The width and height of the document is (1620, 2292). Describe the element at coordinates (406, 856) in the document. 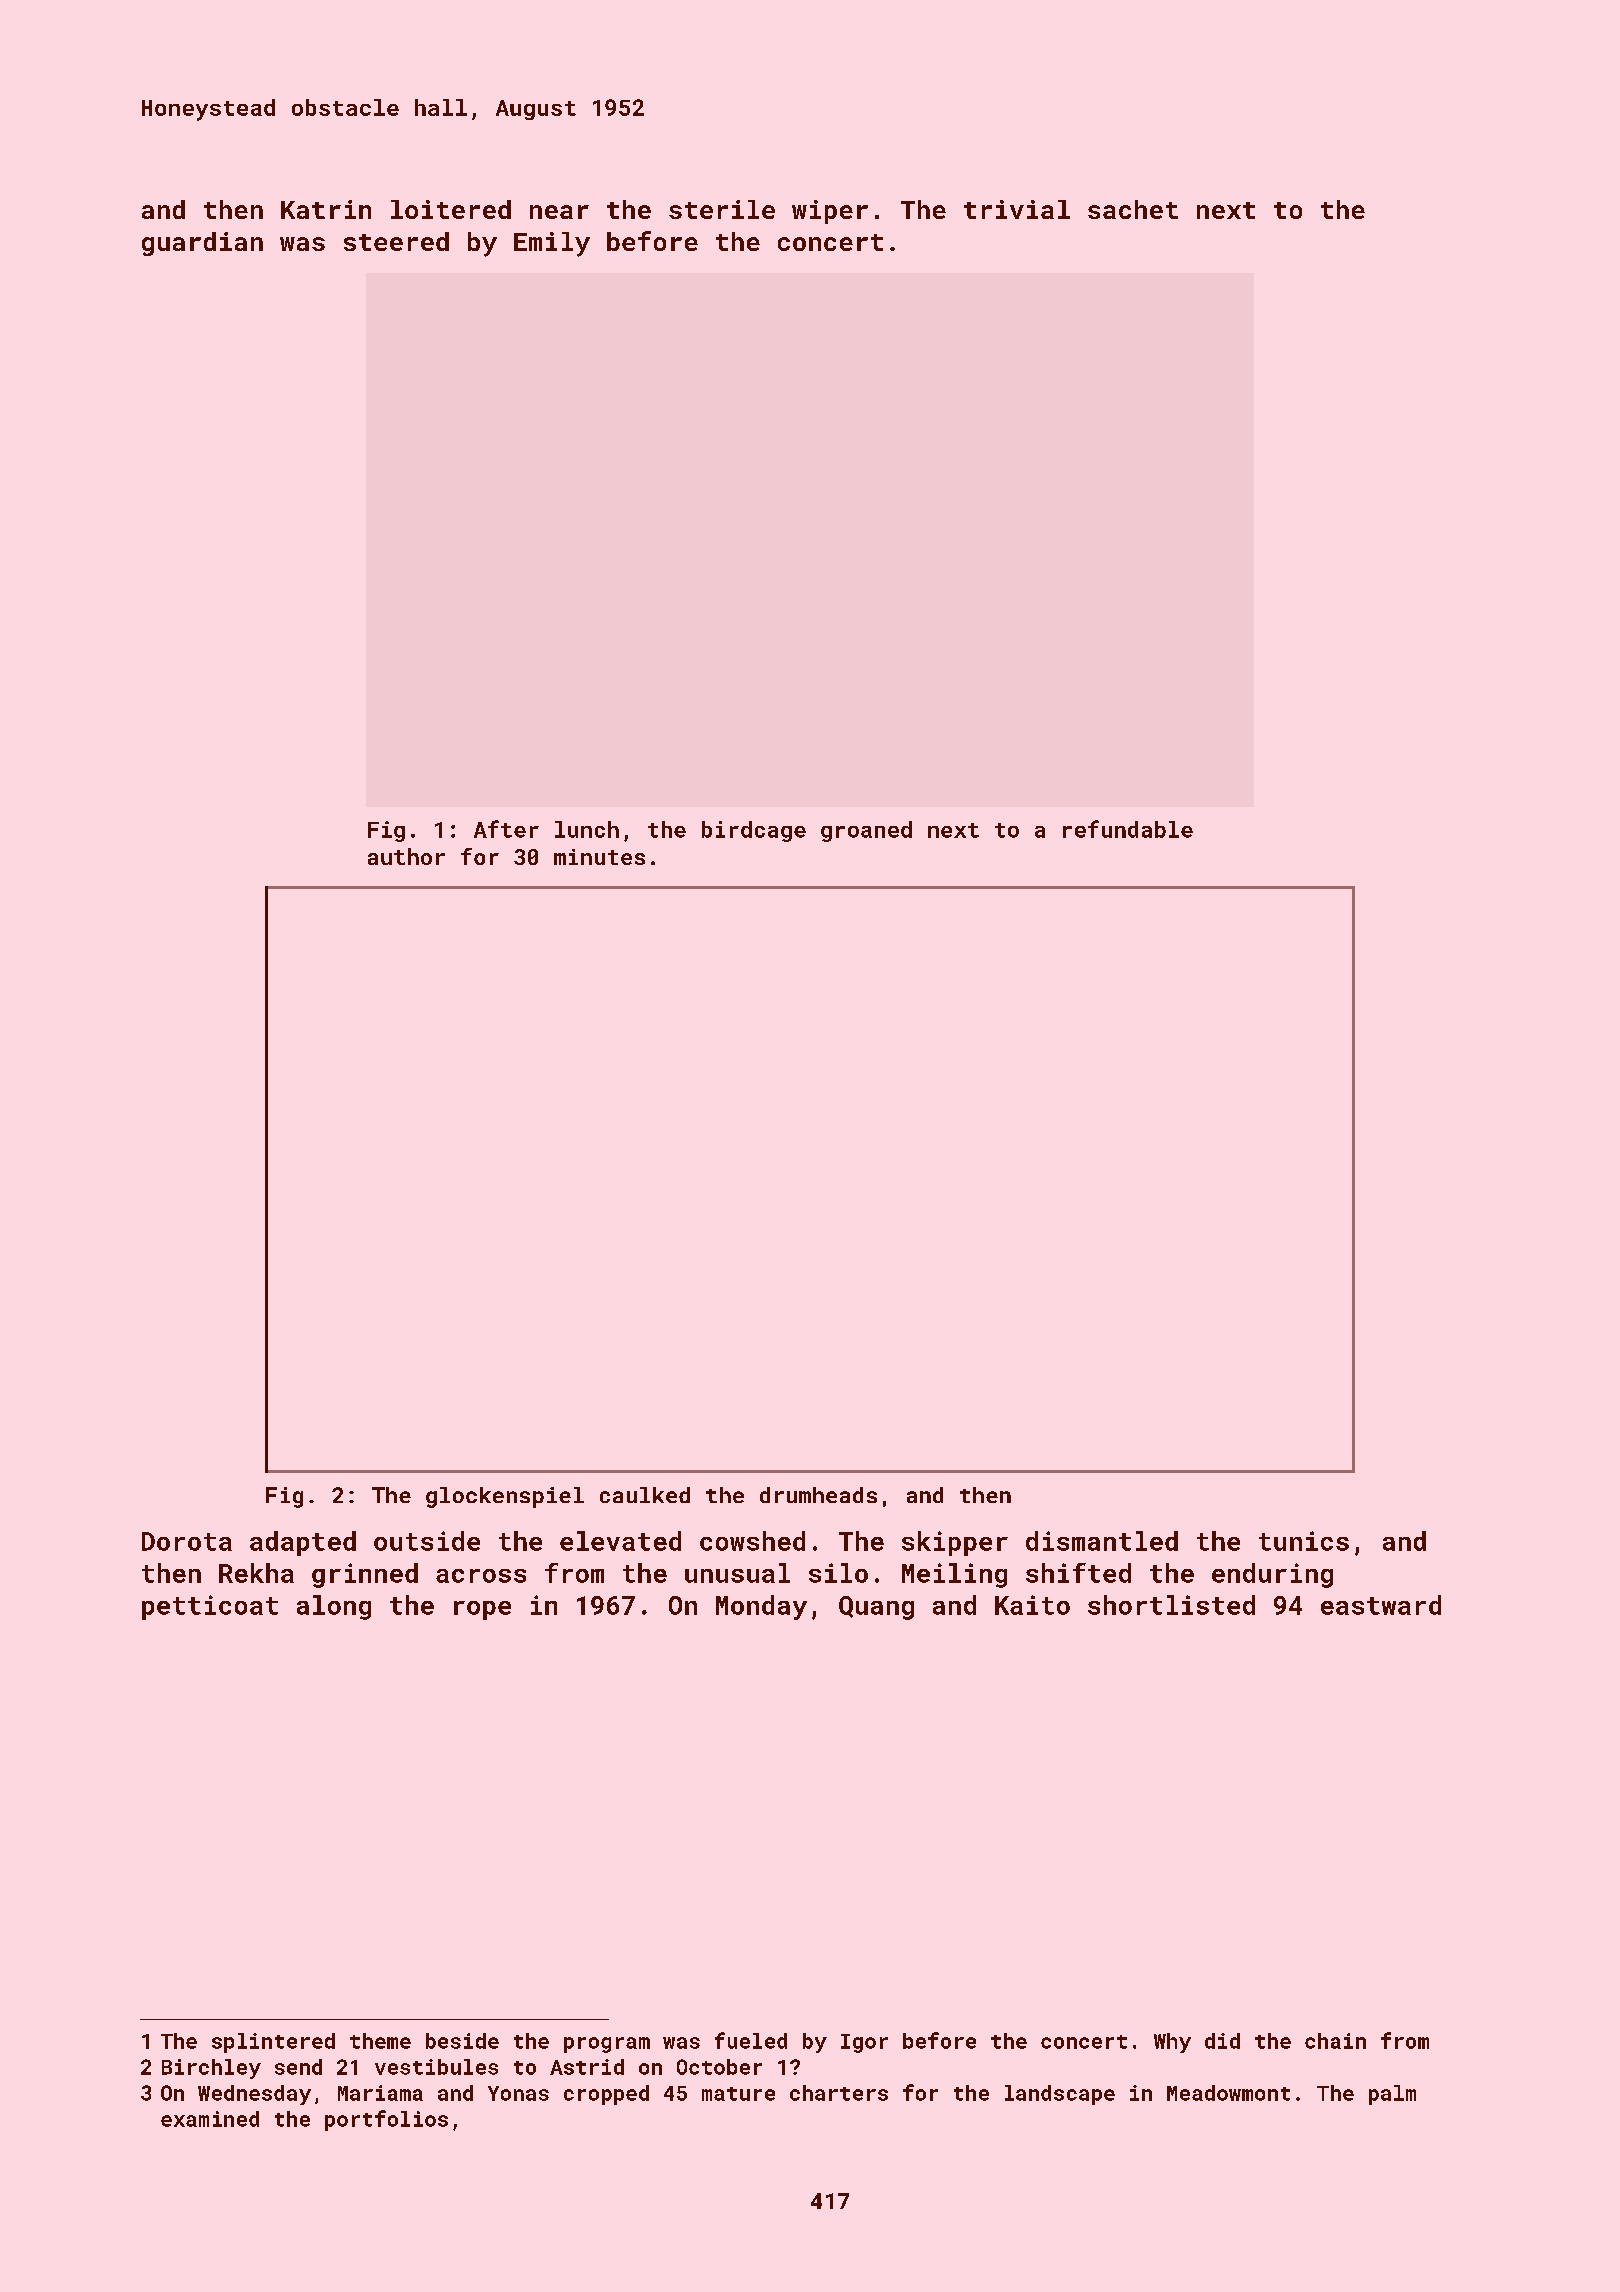

I see `author` at that location.
